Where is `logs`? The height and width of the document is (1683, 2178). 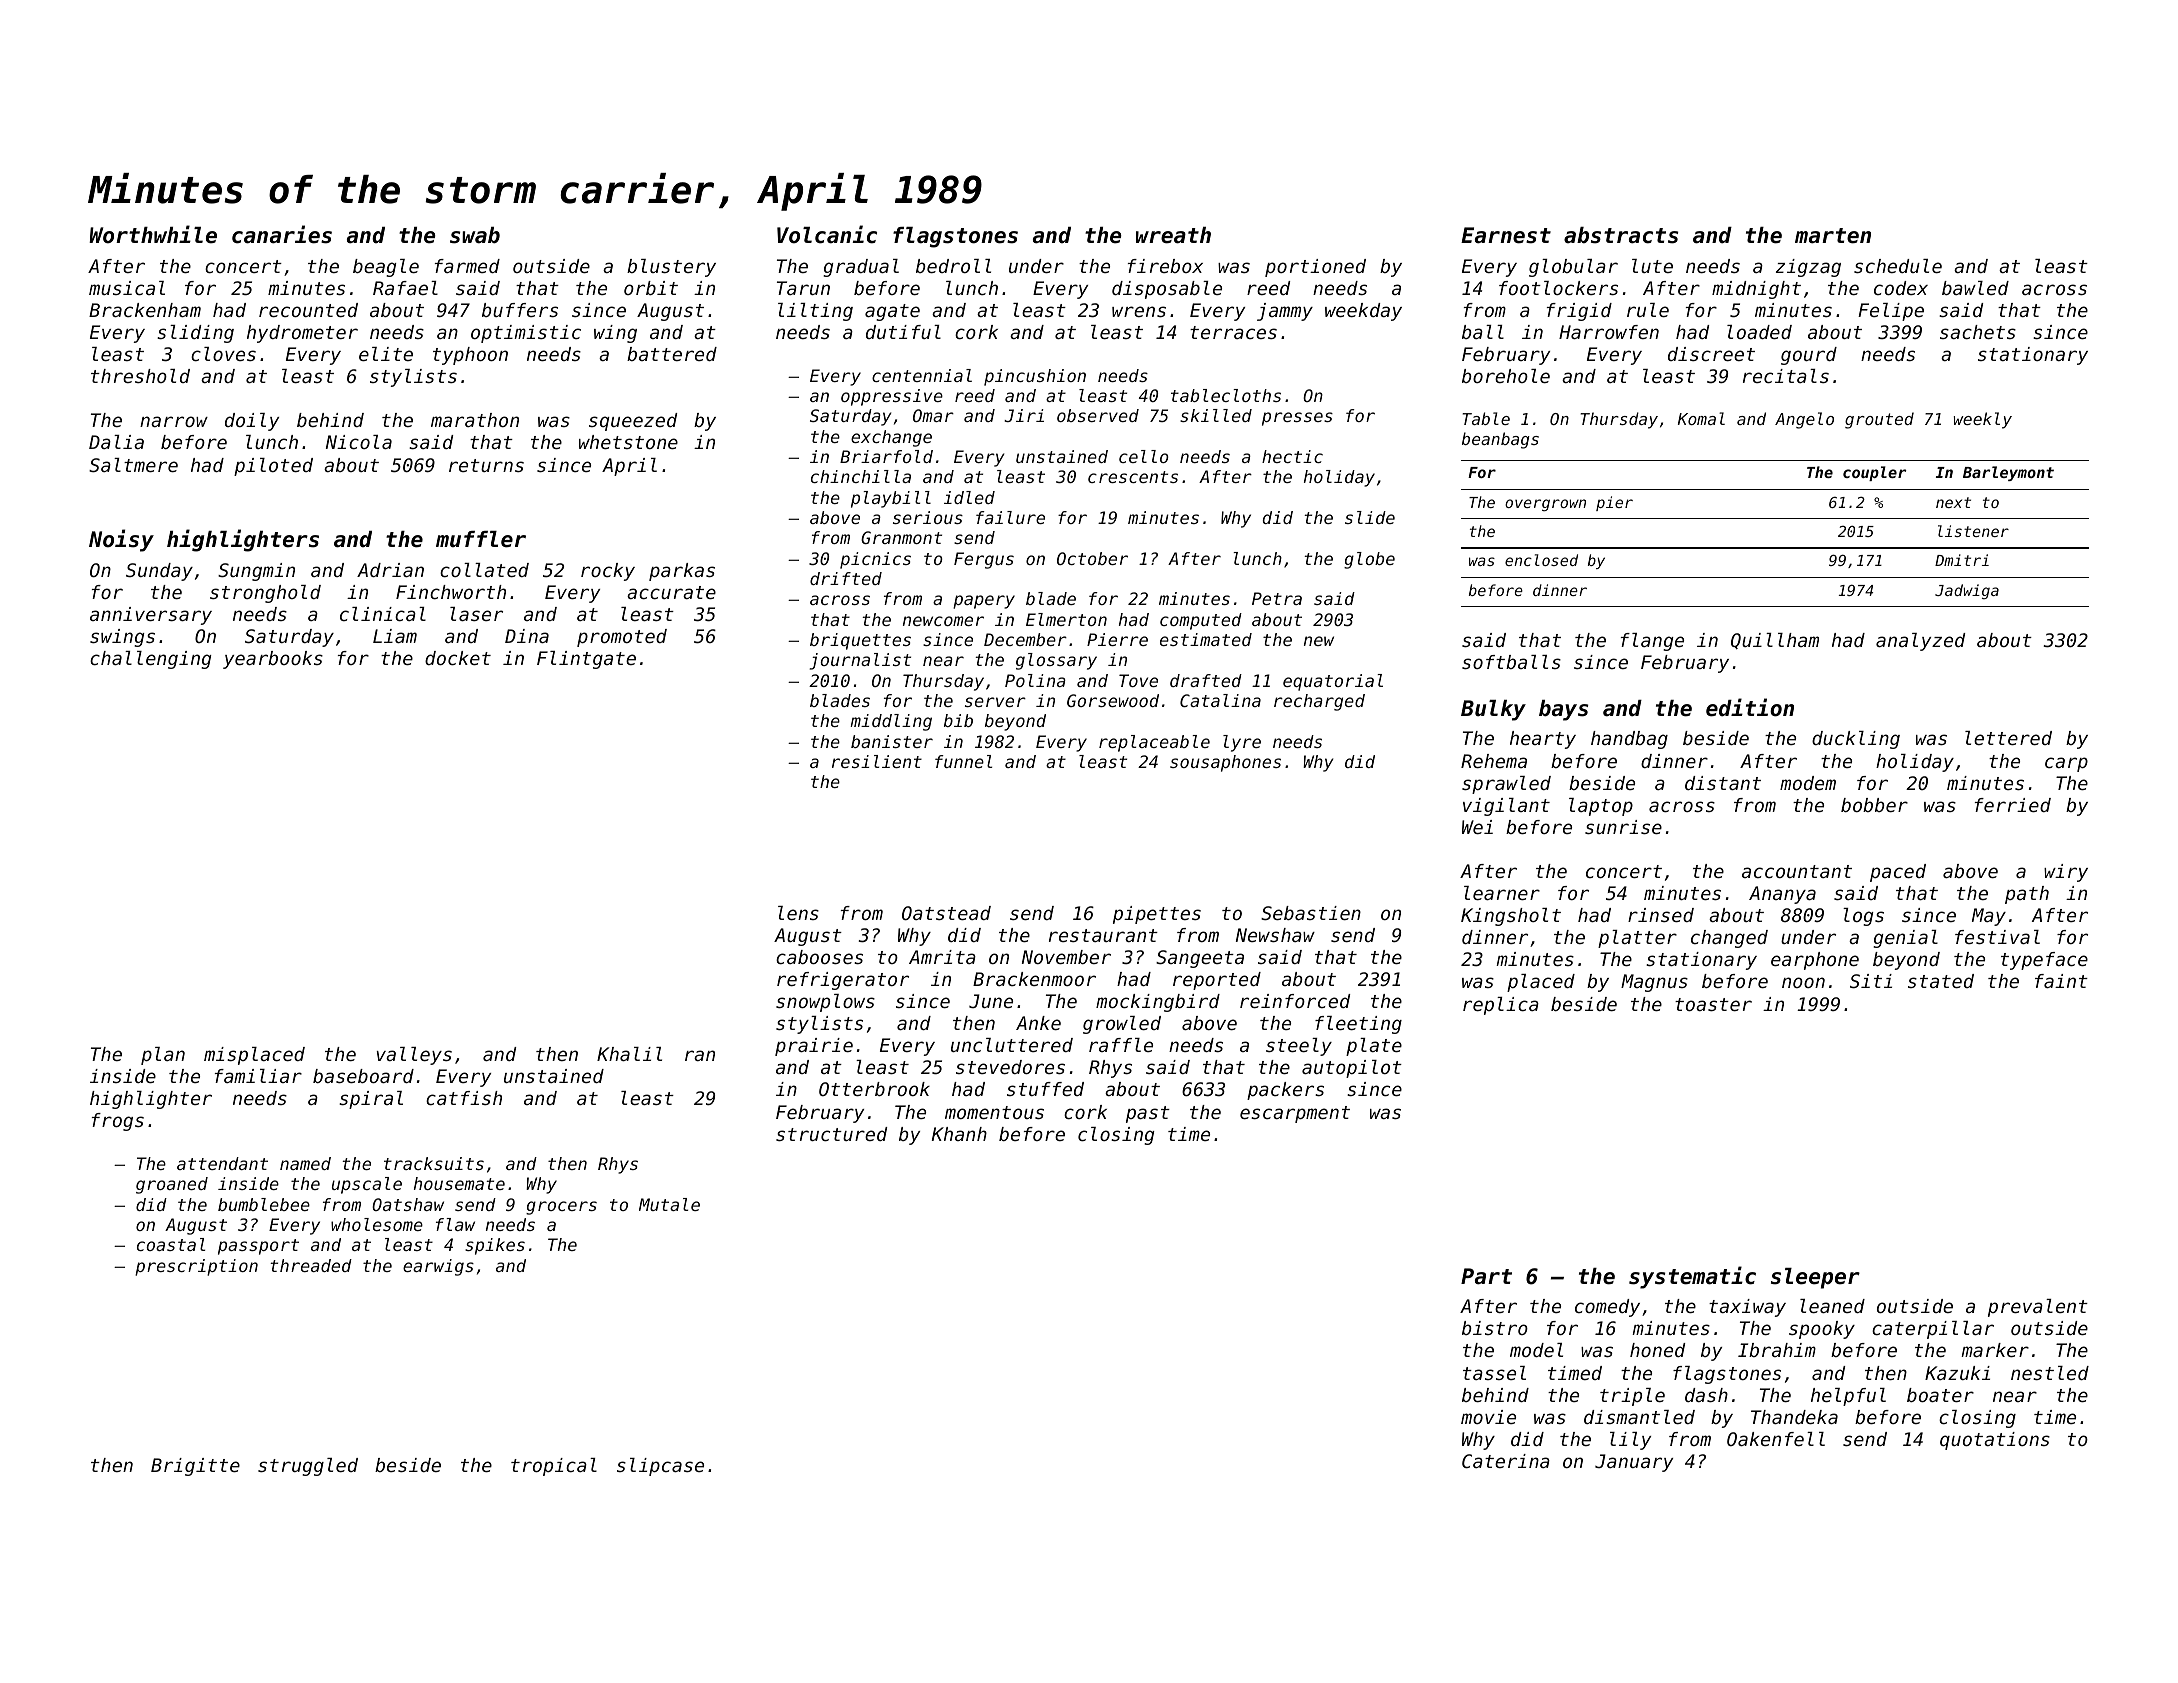 logs is located at coordinates (1863, 917).
